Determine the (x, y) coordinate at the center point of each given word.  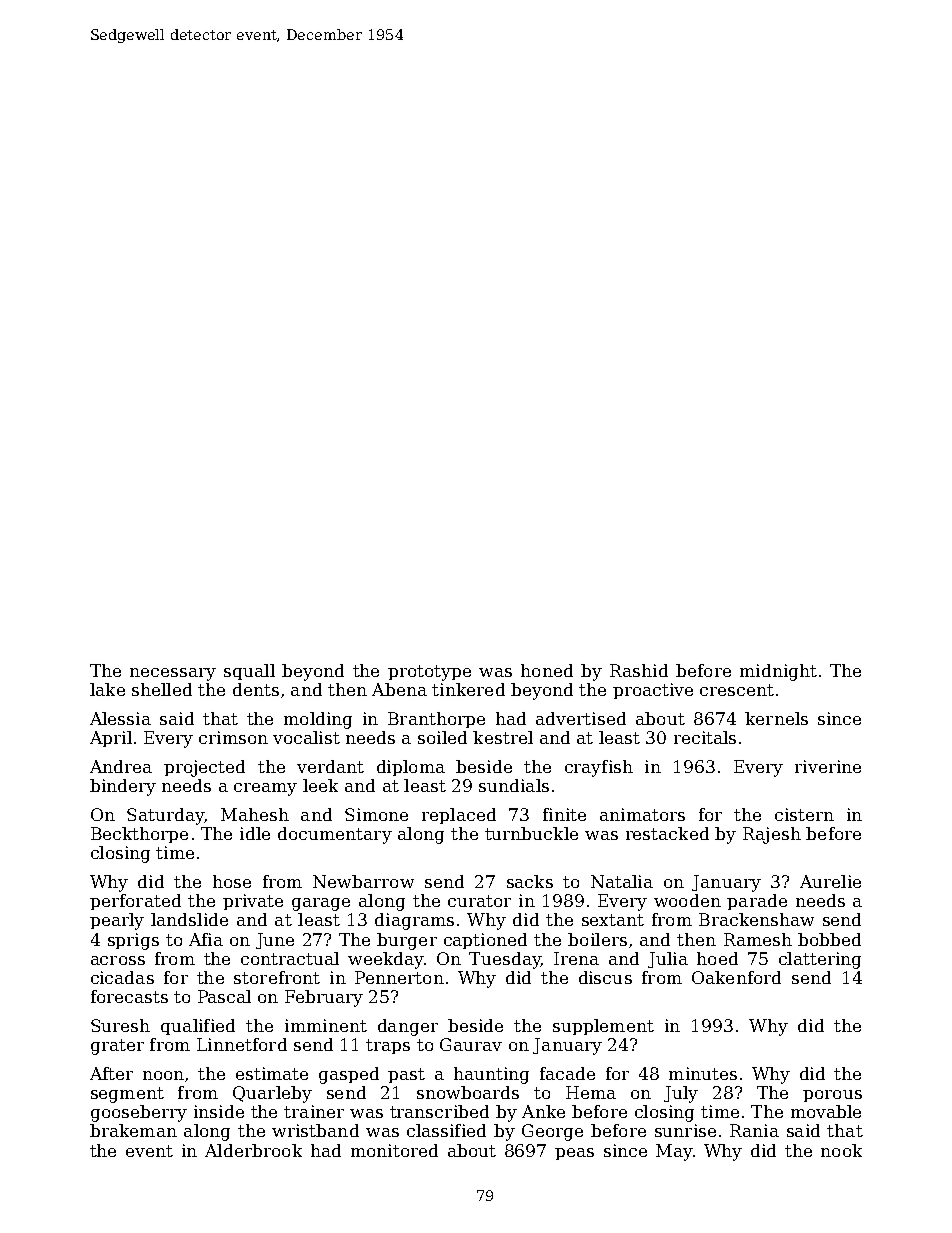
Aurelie (830, 881)
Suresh (120, 1025)
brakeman (133, 1130)
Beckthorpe (139, 835)
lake (107, 689)
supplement (603, 1027)
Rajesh (772, 835)
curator (479, 901)
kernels (776, 718)
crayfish (599, 768)
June (275, 941)
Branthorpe (436, 720)
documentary (335, 835)
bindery (123, 787)
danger (408, 1027)
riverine (828, 766)
